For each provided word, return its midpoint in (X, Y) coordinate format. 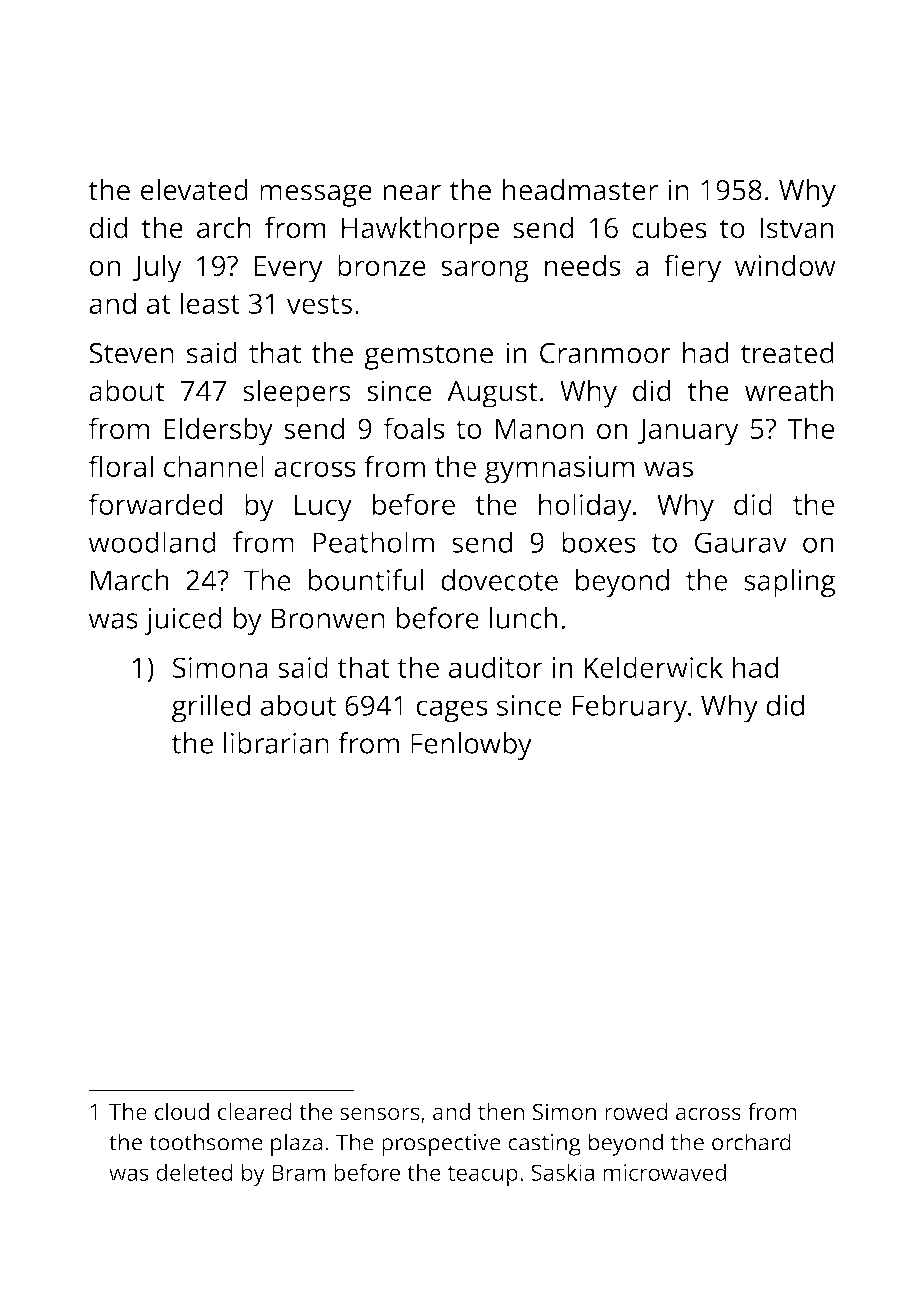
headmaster (580, 190)
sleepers (297, 393)
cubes (669, 227)
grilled (211, 708)
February (629, 708)
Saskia (562, 1172)
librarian (276, 743)
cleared (255, 1111)
